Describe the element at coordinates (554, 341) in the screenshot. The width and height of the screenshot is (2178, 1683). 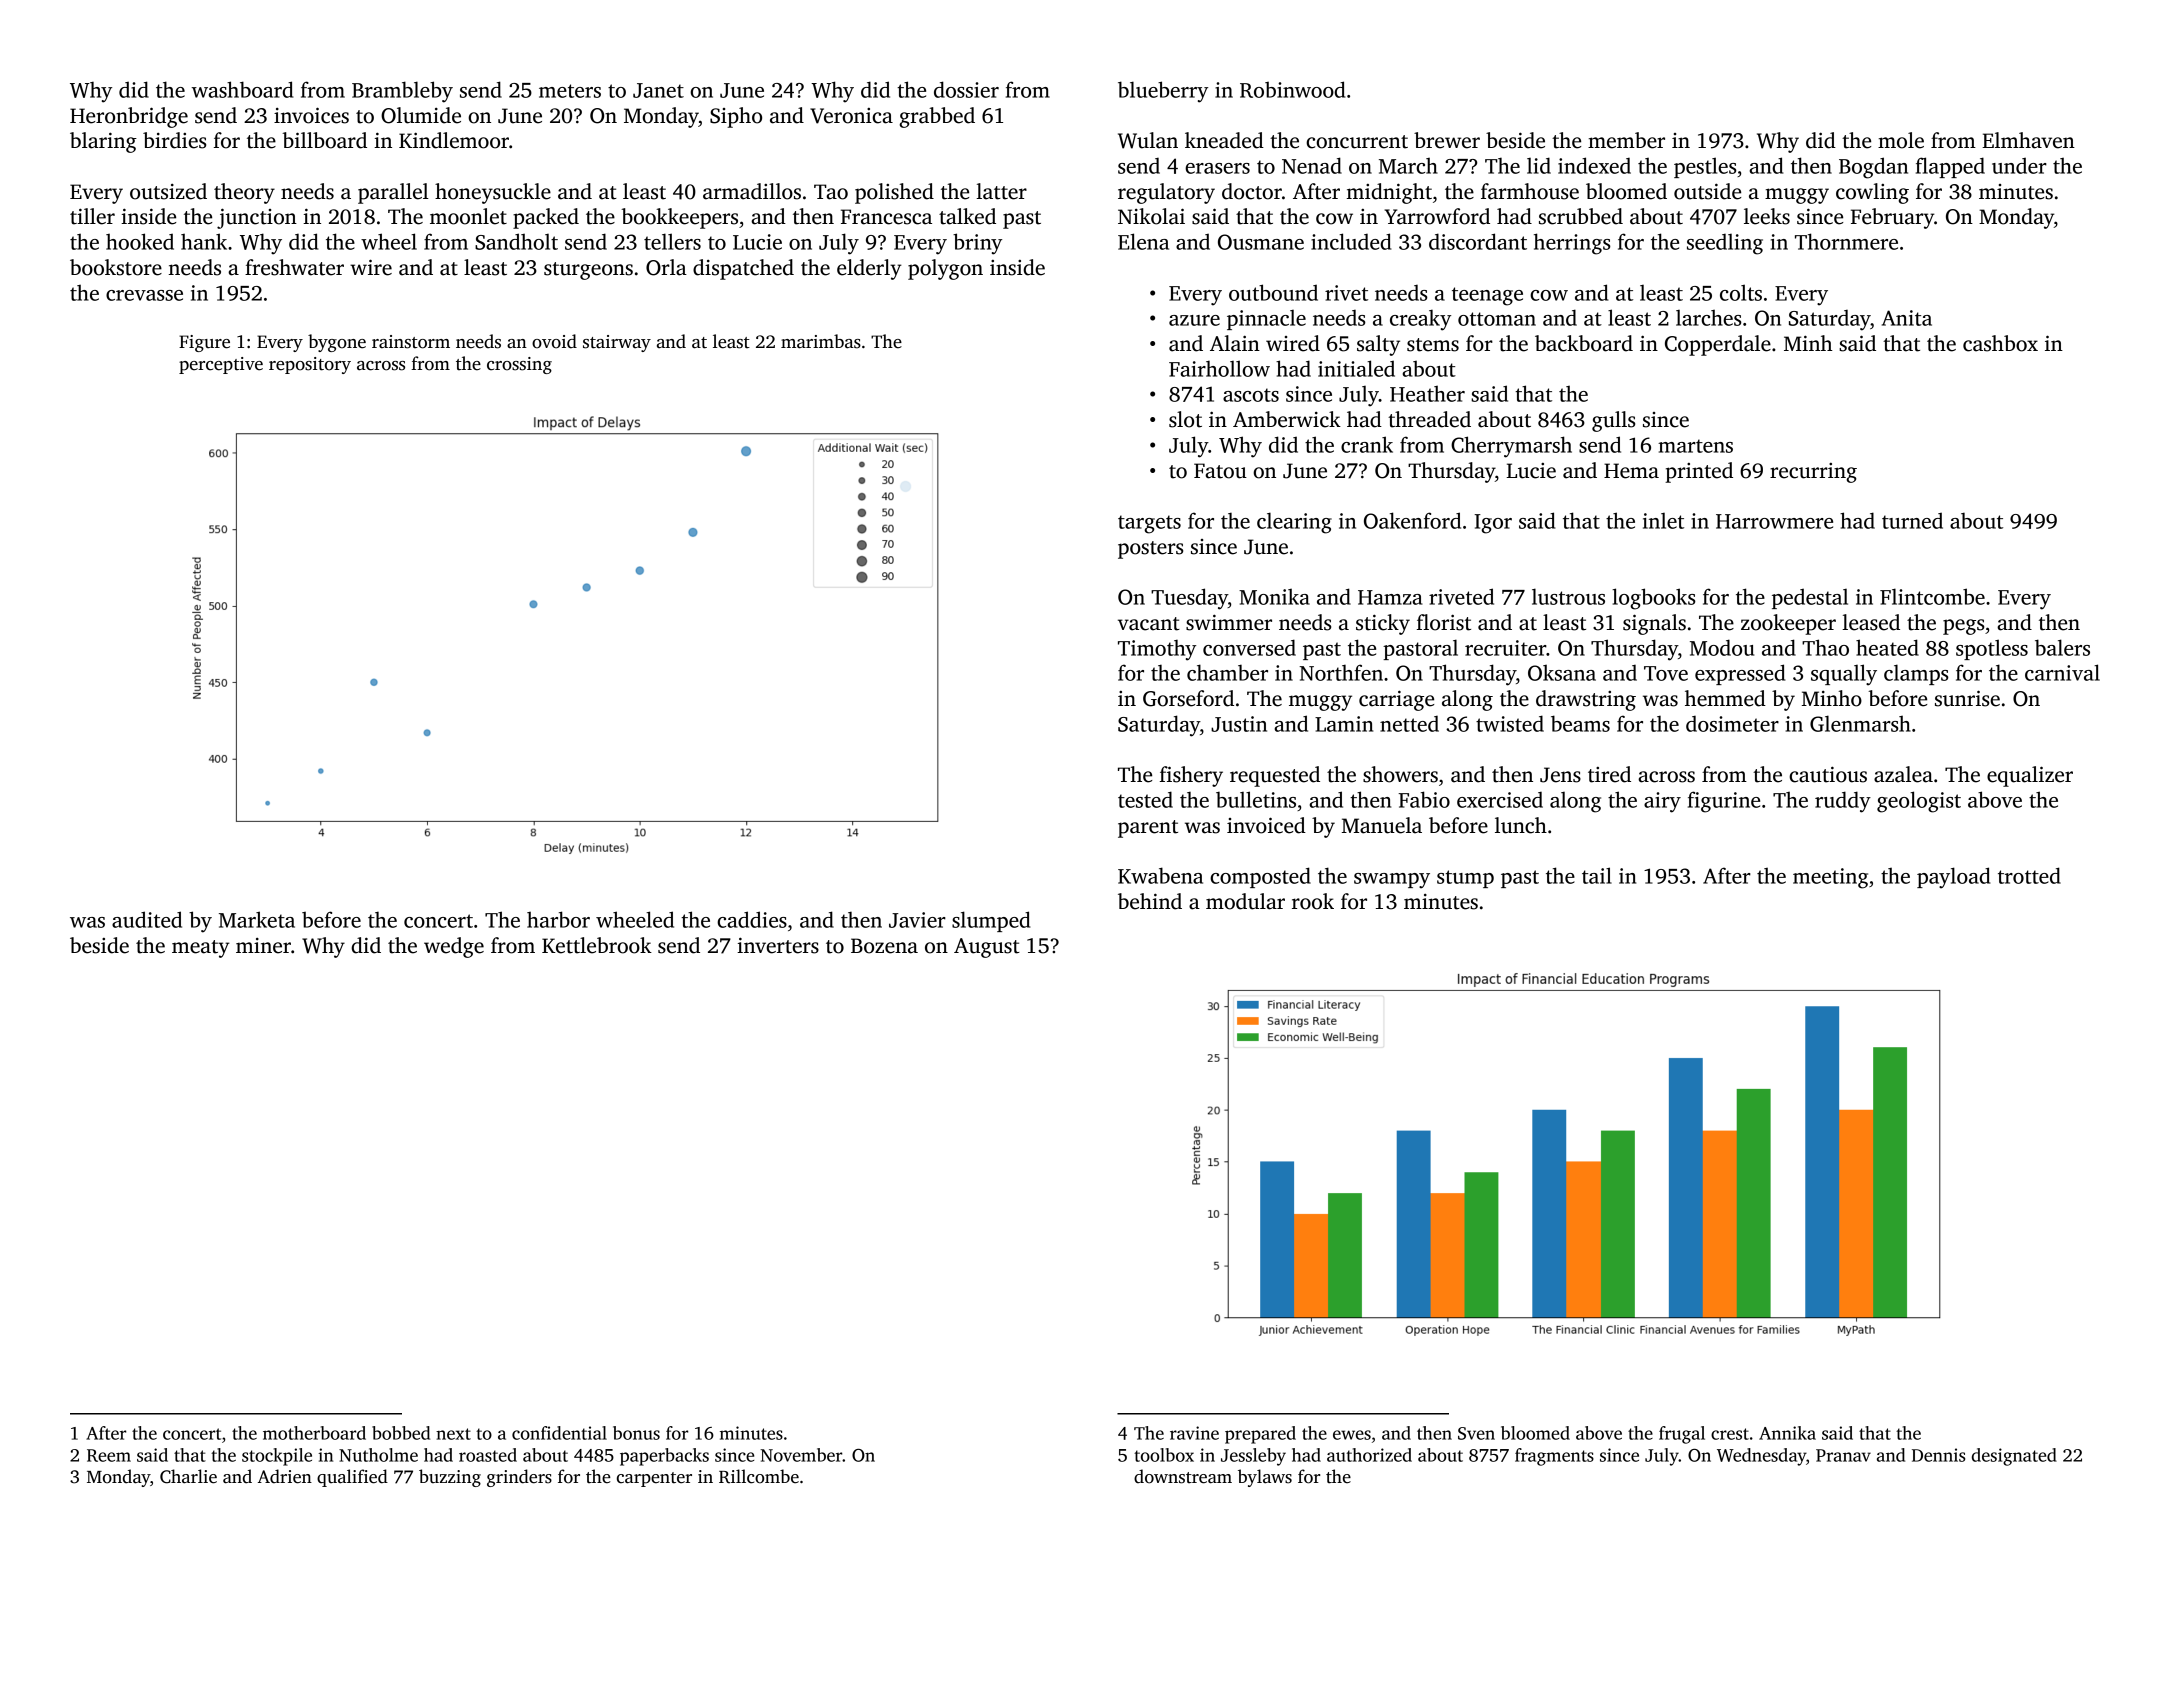
I see `ovoid` at that location.
